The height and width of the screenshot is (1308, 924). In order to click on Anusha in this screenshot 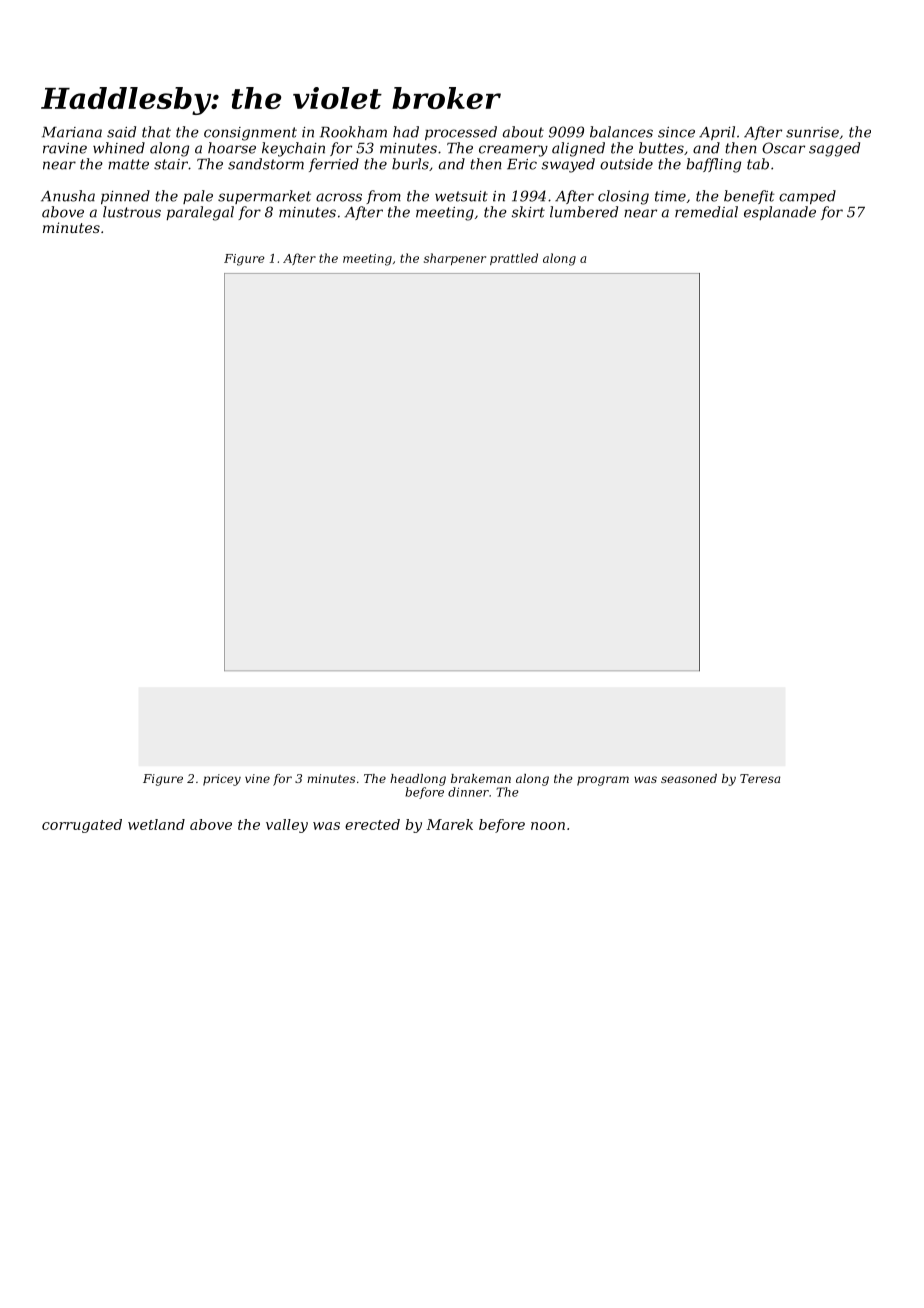, I will do `click(68, 196)`.
